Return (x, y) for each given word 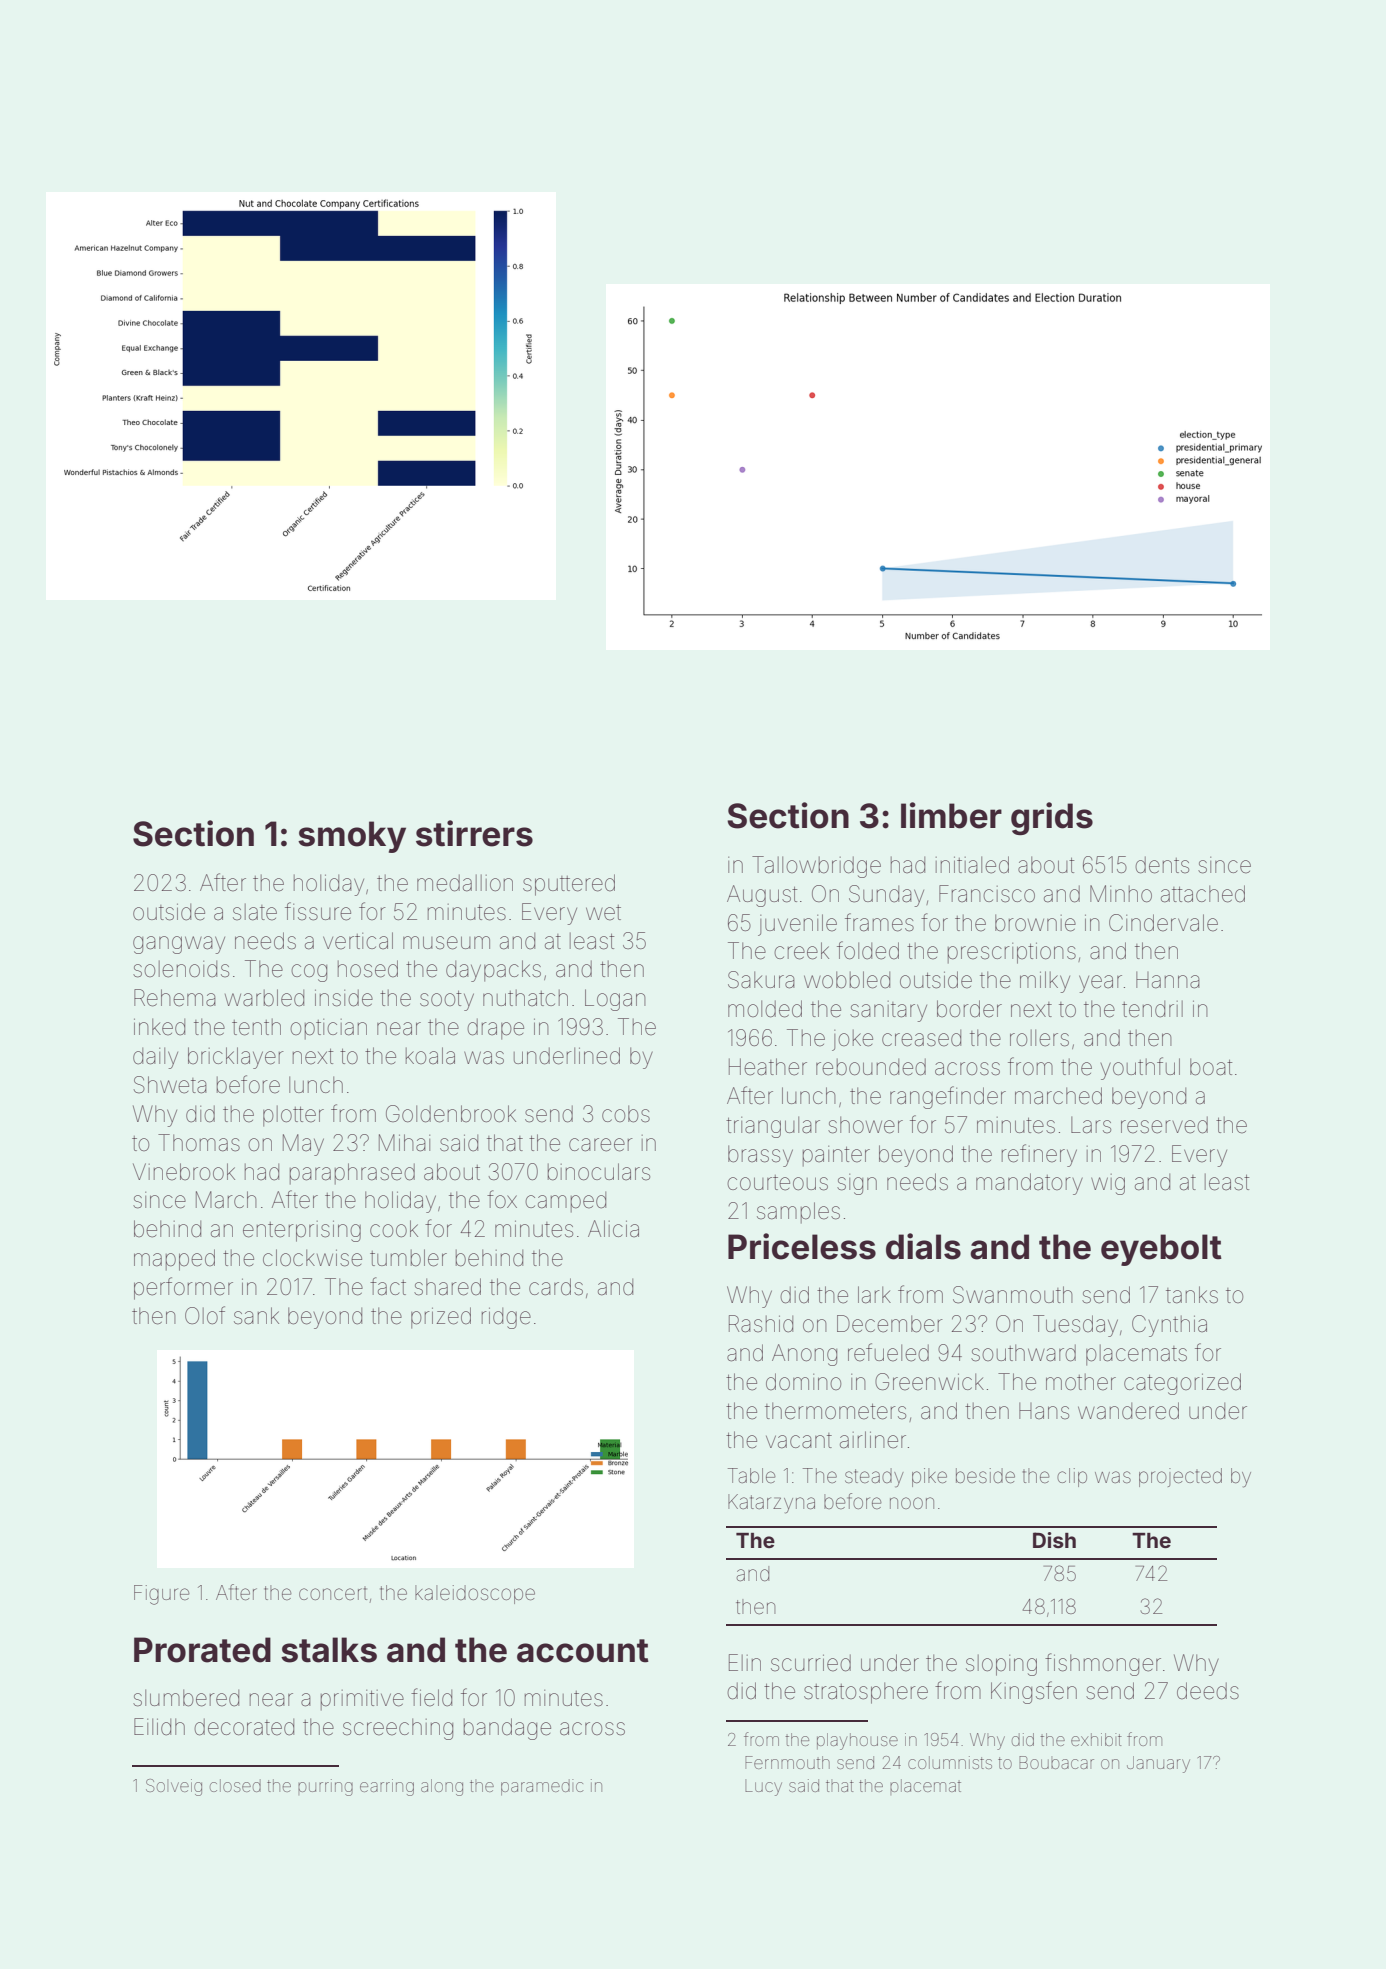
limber (951, 815)
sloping (1001, 1665)
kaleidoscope (475, 1594)
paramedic (542, 1787)
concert (333, 1593)
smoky (352, 837)
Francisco (987, 894)
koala (430, 1055)
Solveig (174, 1787)
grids (1052, 818)
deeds (1208, 1691)
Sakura (761, 980)
